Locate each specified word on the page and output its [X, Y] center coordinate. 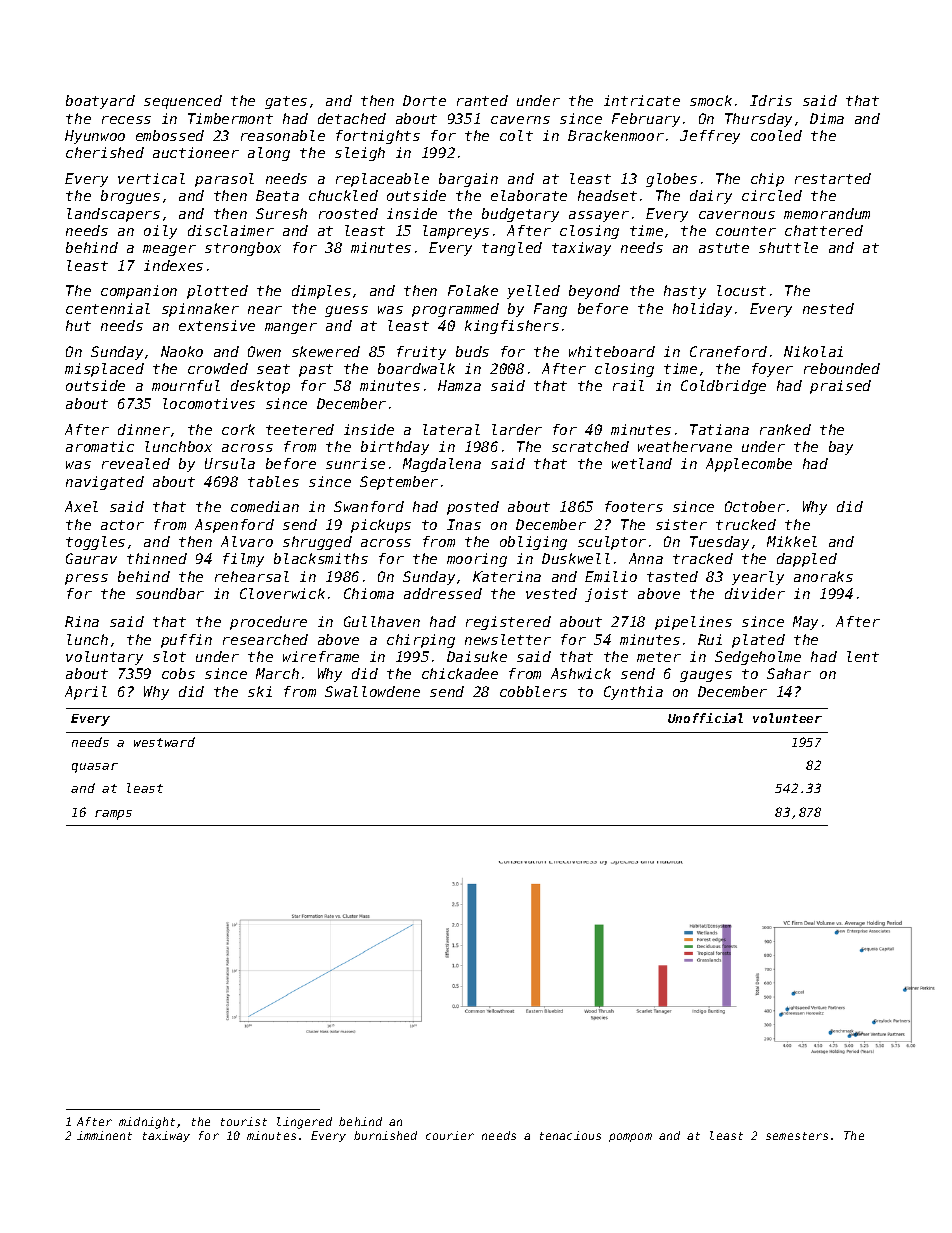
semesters [797, 1136]
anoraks [823, 576]
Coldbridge [723, 387]
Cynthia [633, 693]
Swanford [369, 506]
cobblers [533, 691]
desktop [260, 387]
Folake [473, 290]
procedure [268, 623]
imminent [104, 1135]
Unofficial [705, 718]
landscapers [113, 215]
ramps [113, 815]
